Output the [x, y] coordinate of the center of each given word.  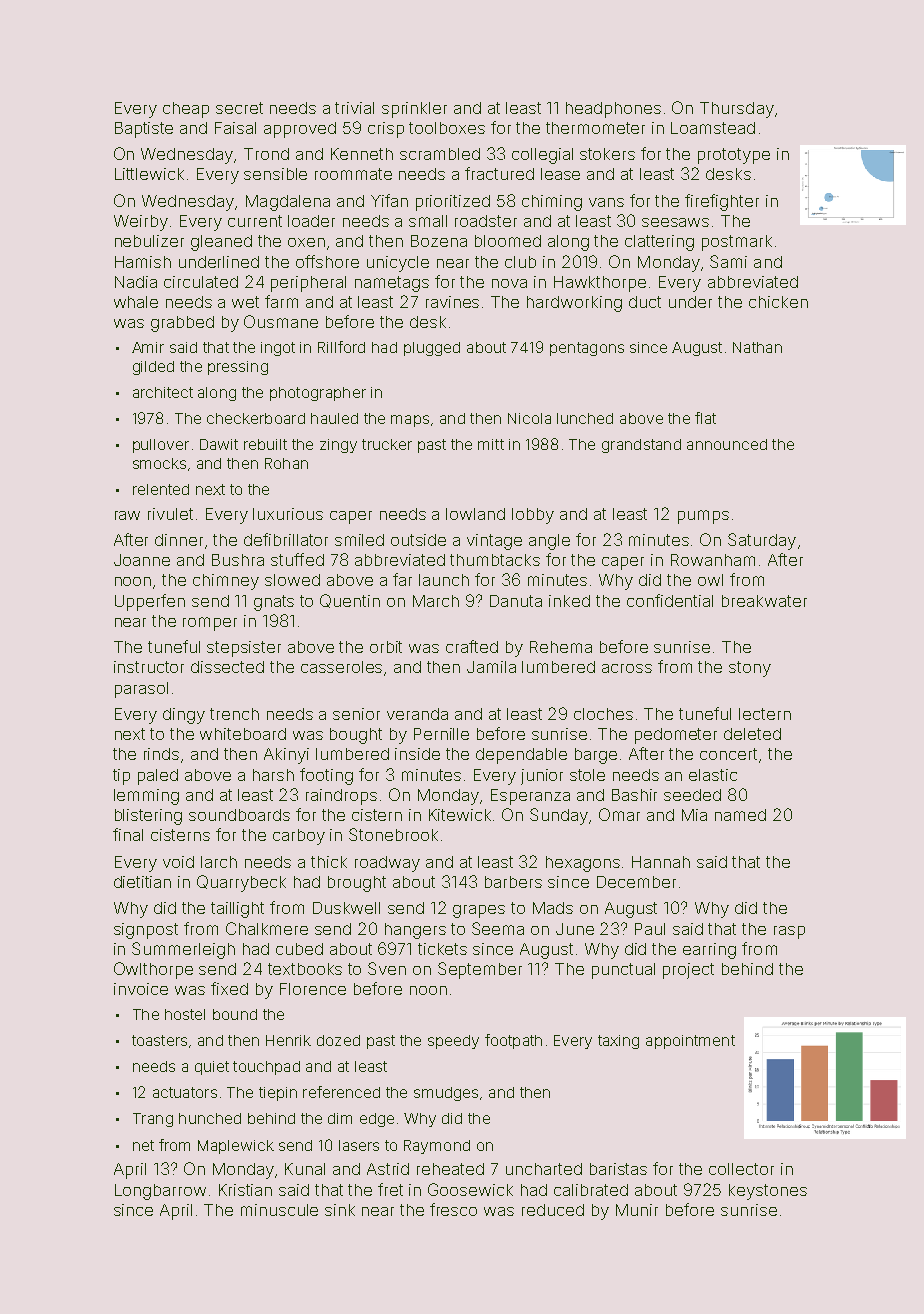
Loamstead [713, 128]
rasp [789, 932]
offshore [327, 261]
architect [163, 392]
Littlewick [149, 174]
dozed [338, 1040]
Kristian [245, 1190]
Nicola [529, 418]
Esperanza [530, 797]
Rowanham [713, 560]
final [128, 834]
